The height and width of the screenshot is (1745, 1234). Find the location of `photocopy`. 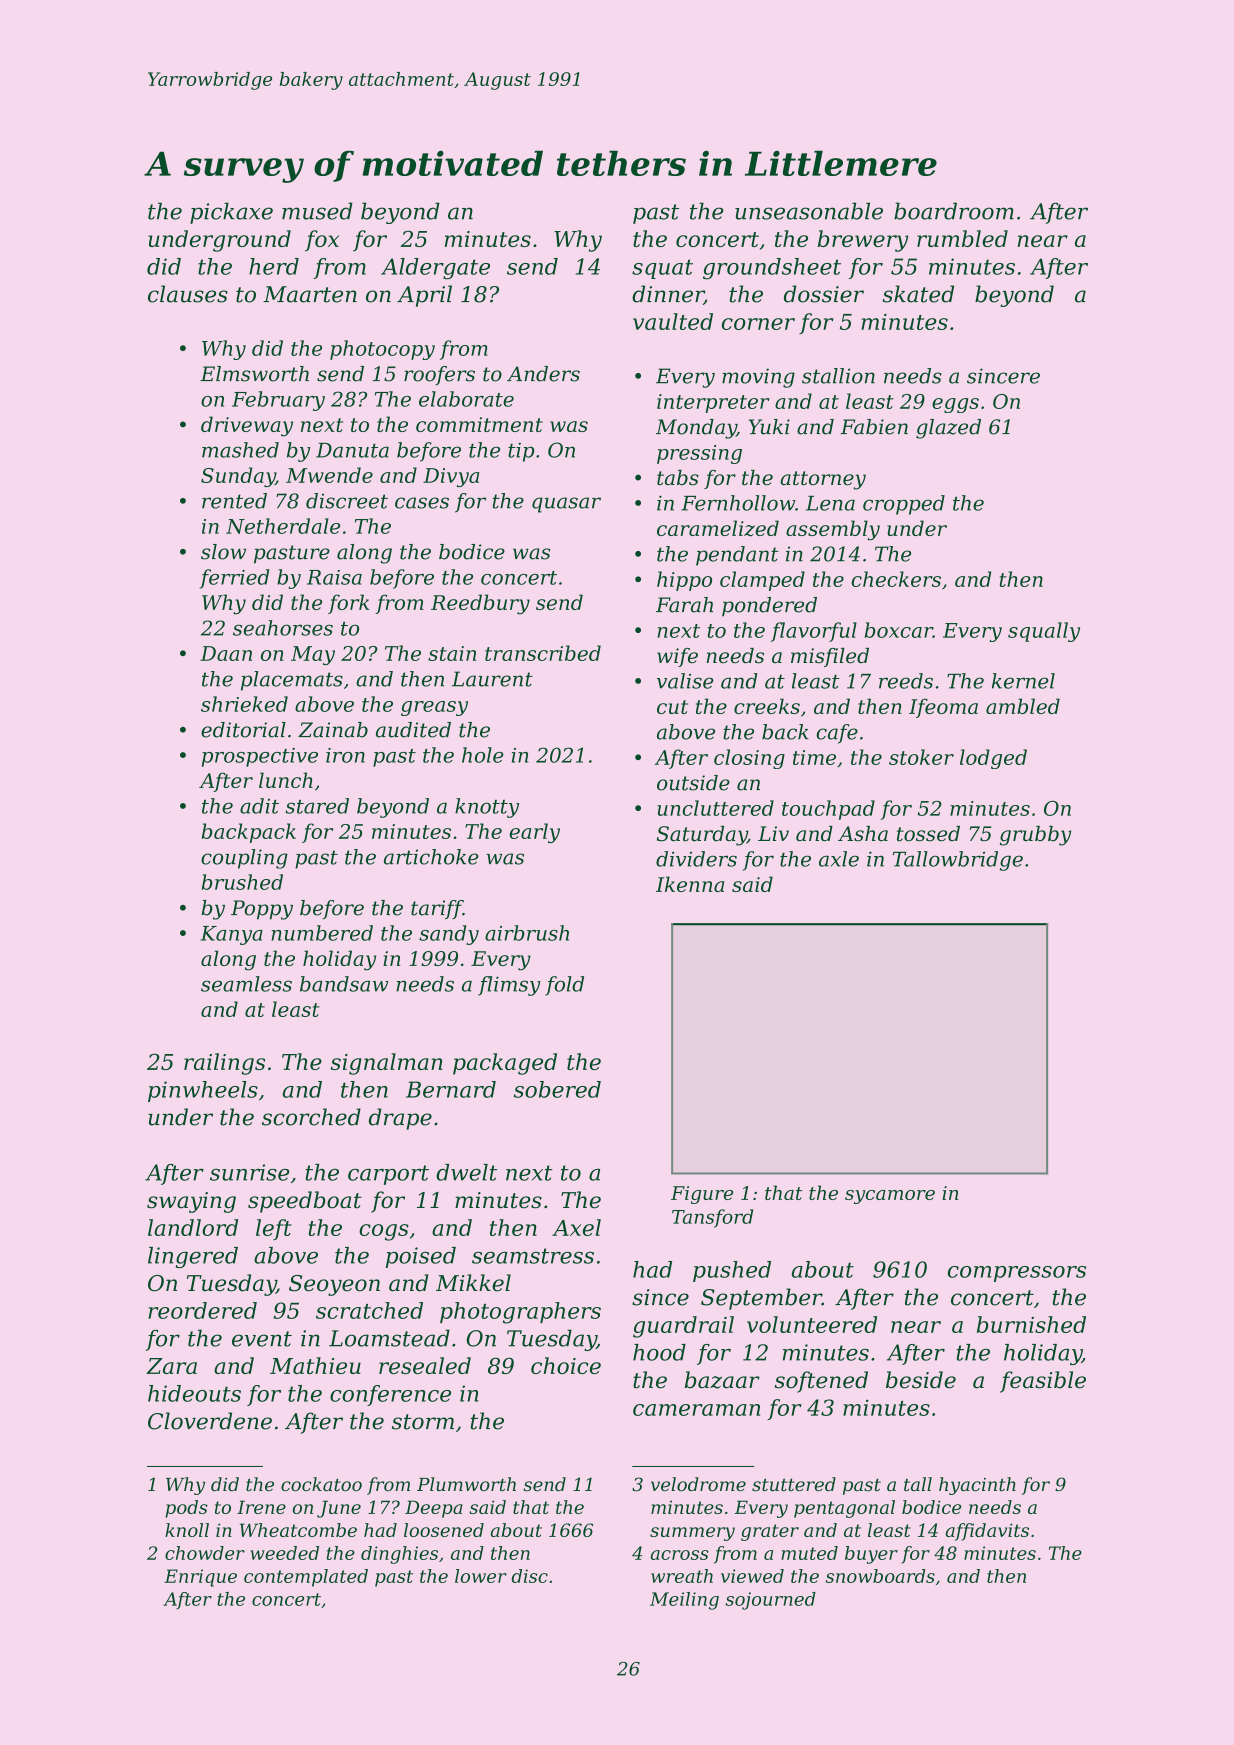

photocopy is located at coordinates (382, 350).
